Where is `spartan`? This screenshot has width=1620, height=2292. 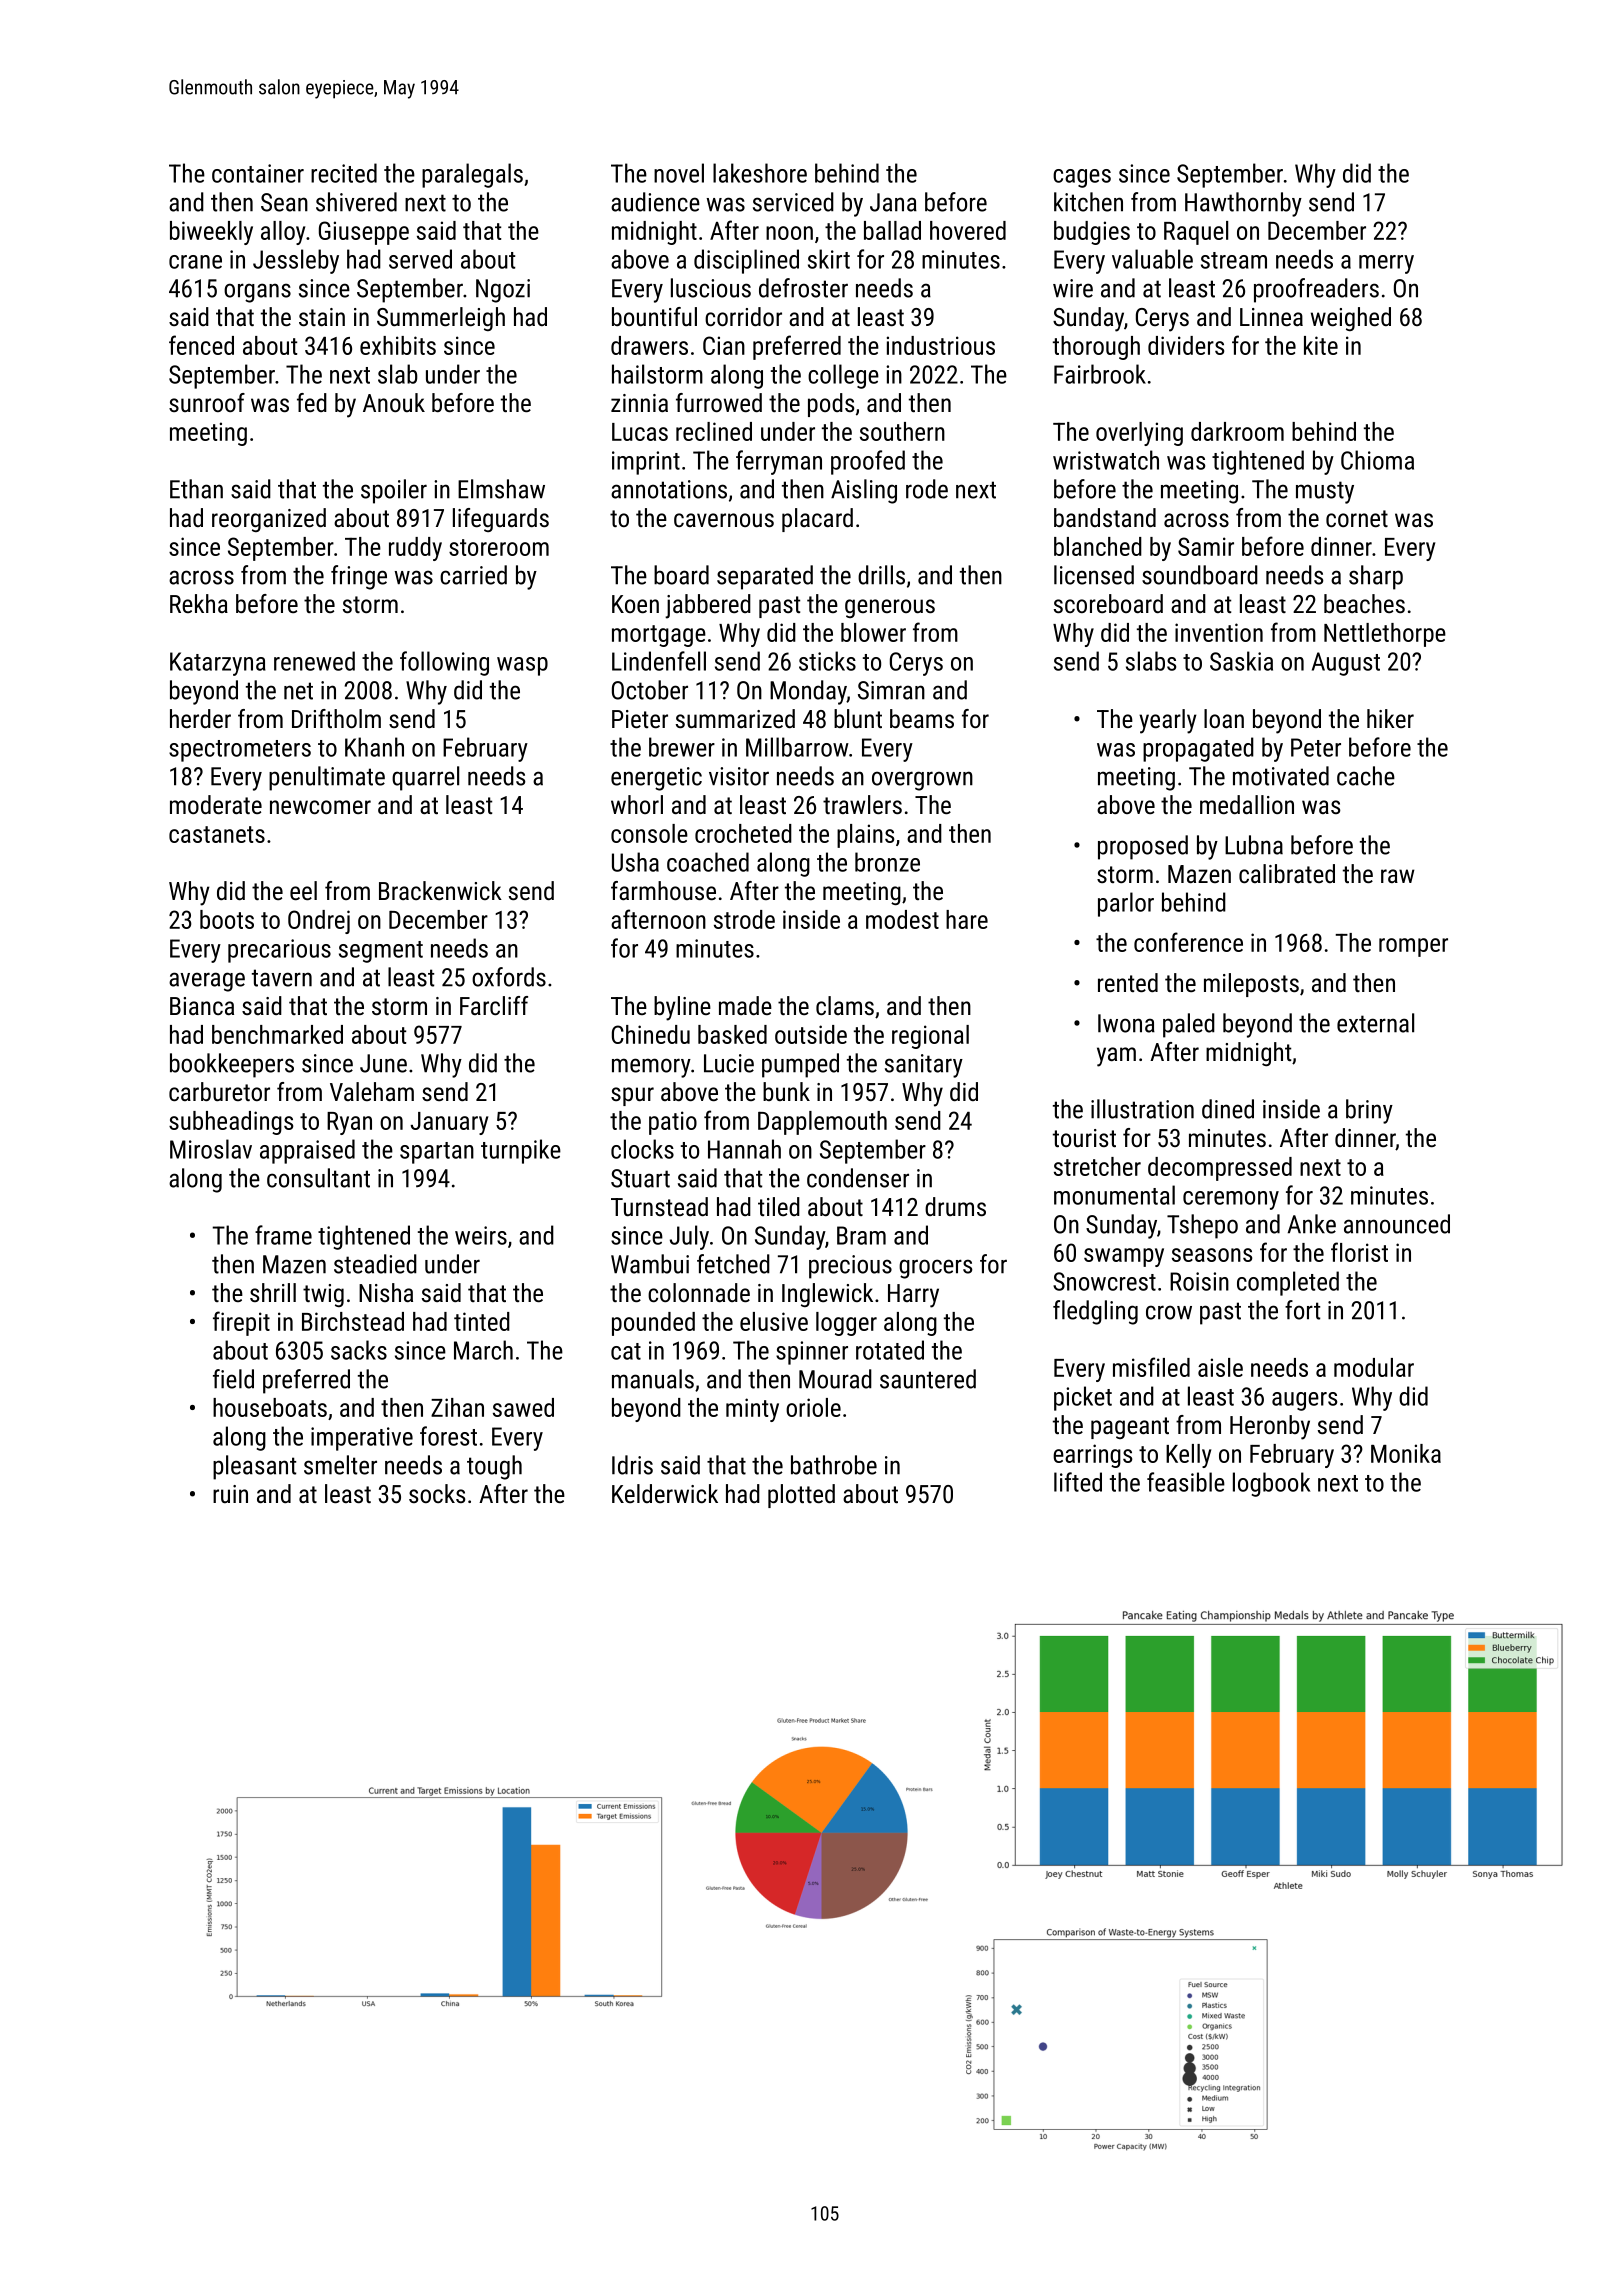 spartan is located at coordinates (437, 1153).
